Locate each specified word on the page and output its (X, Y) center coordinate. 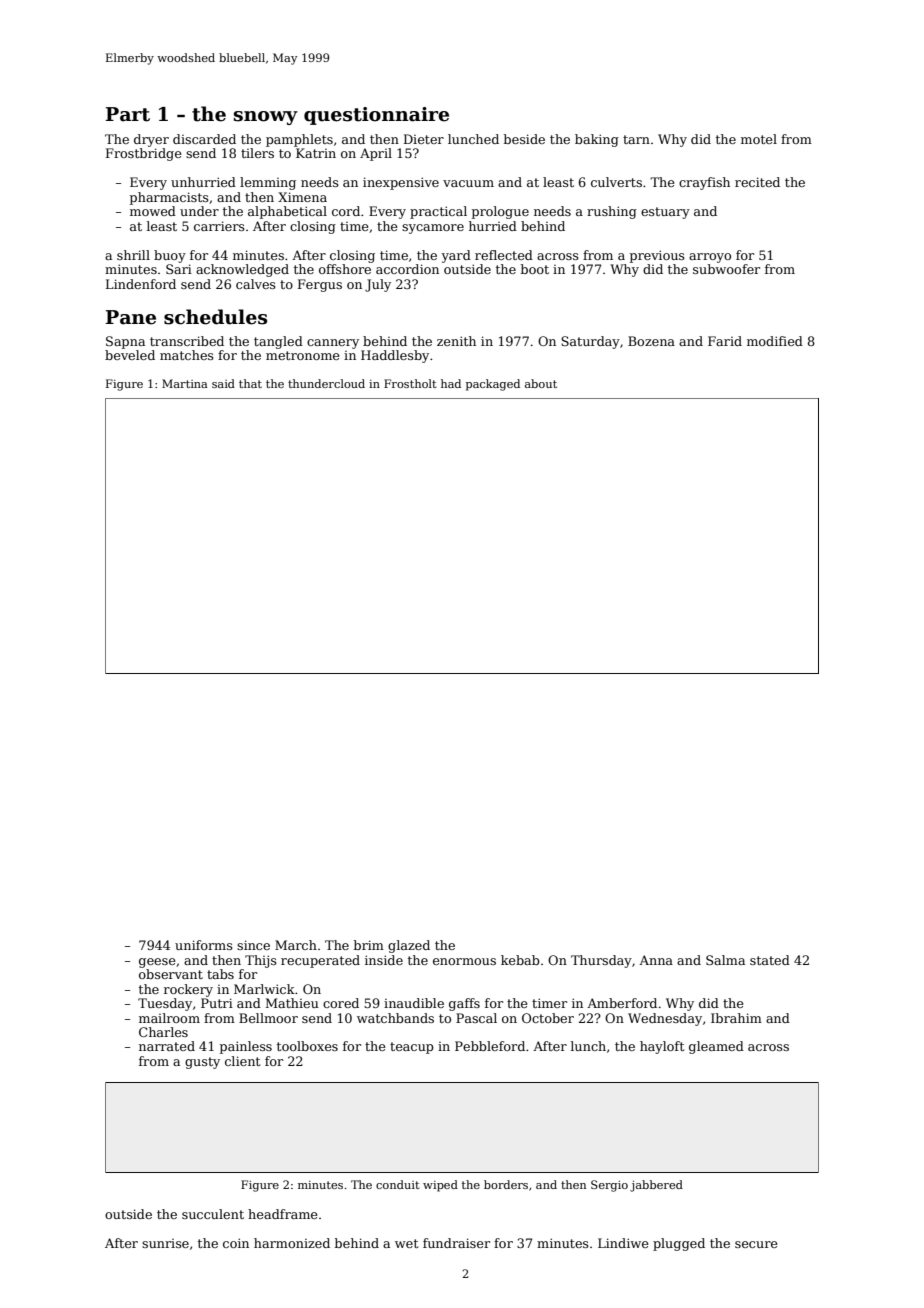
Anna (656, 960)
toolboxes (307, 1046)
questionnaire (376, 116)
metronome (302, 355)
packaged (493, 385)
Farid (725, 341)
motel (759, 139)
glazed (409, 946)
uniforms (204, 945)
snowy (266, 118)
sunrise (165, 1243)
